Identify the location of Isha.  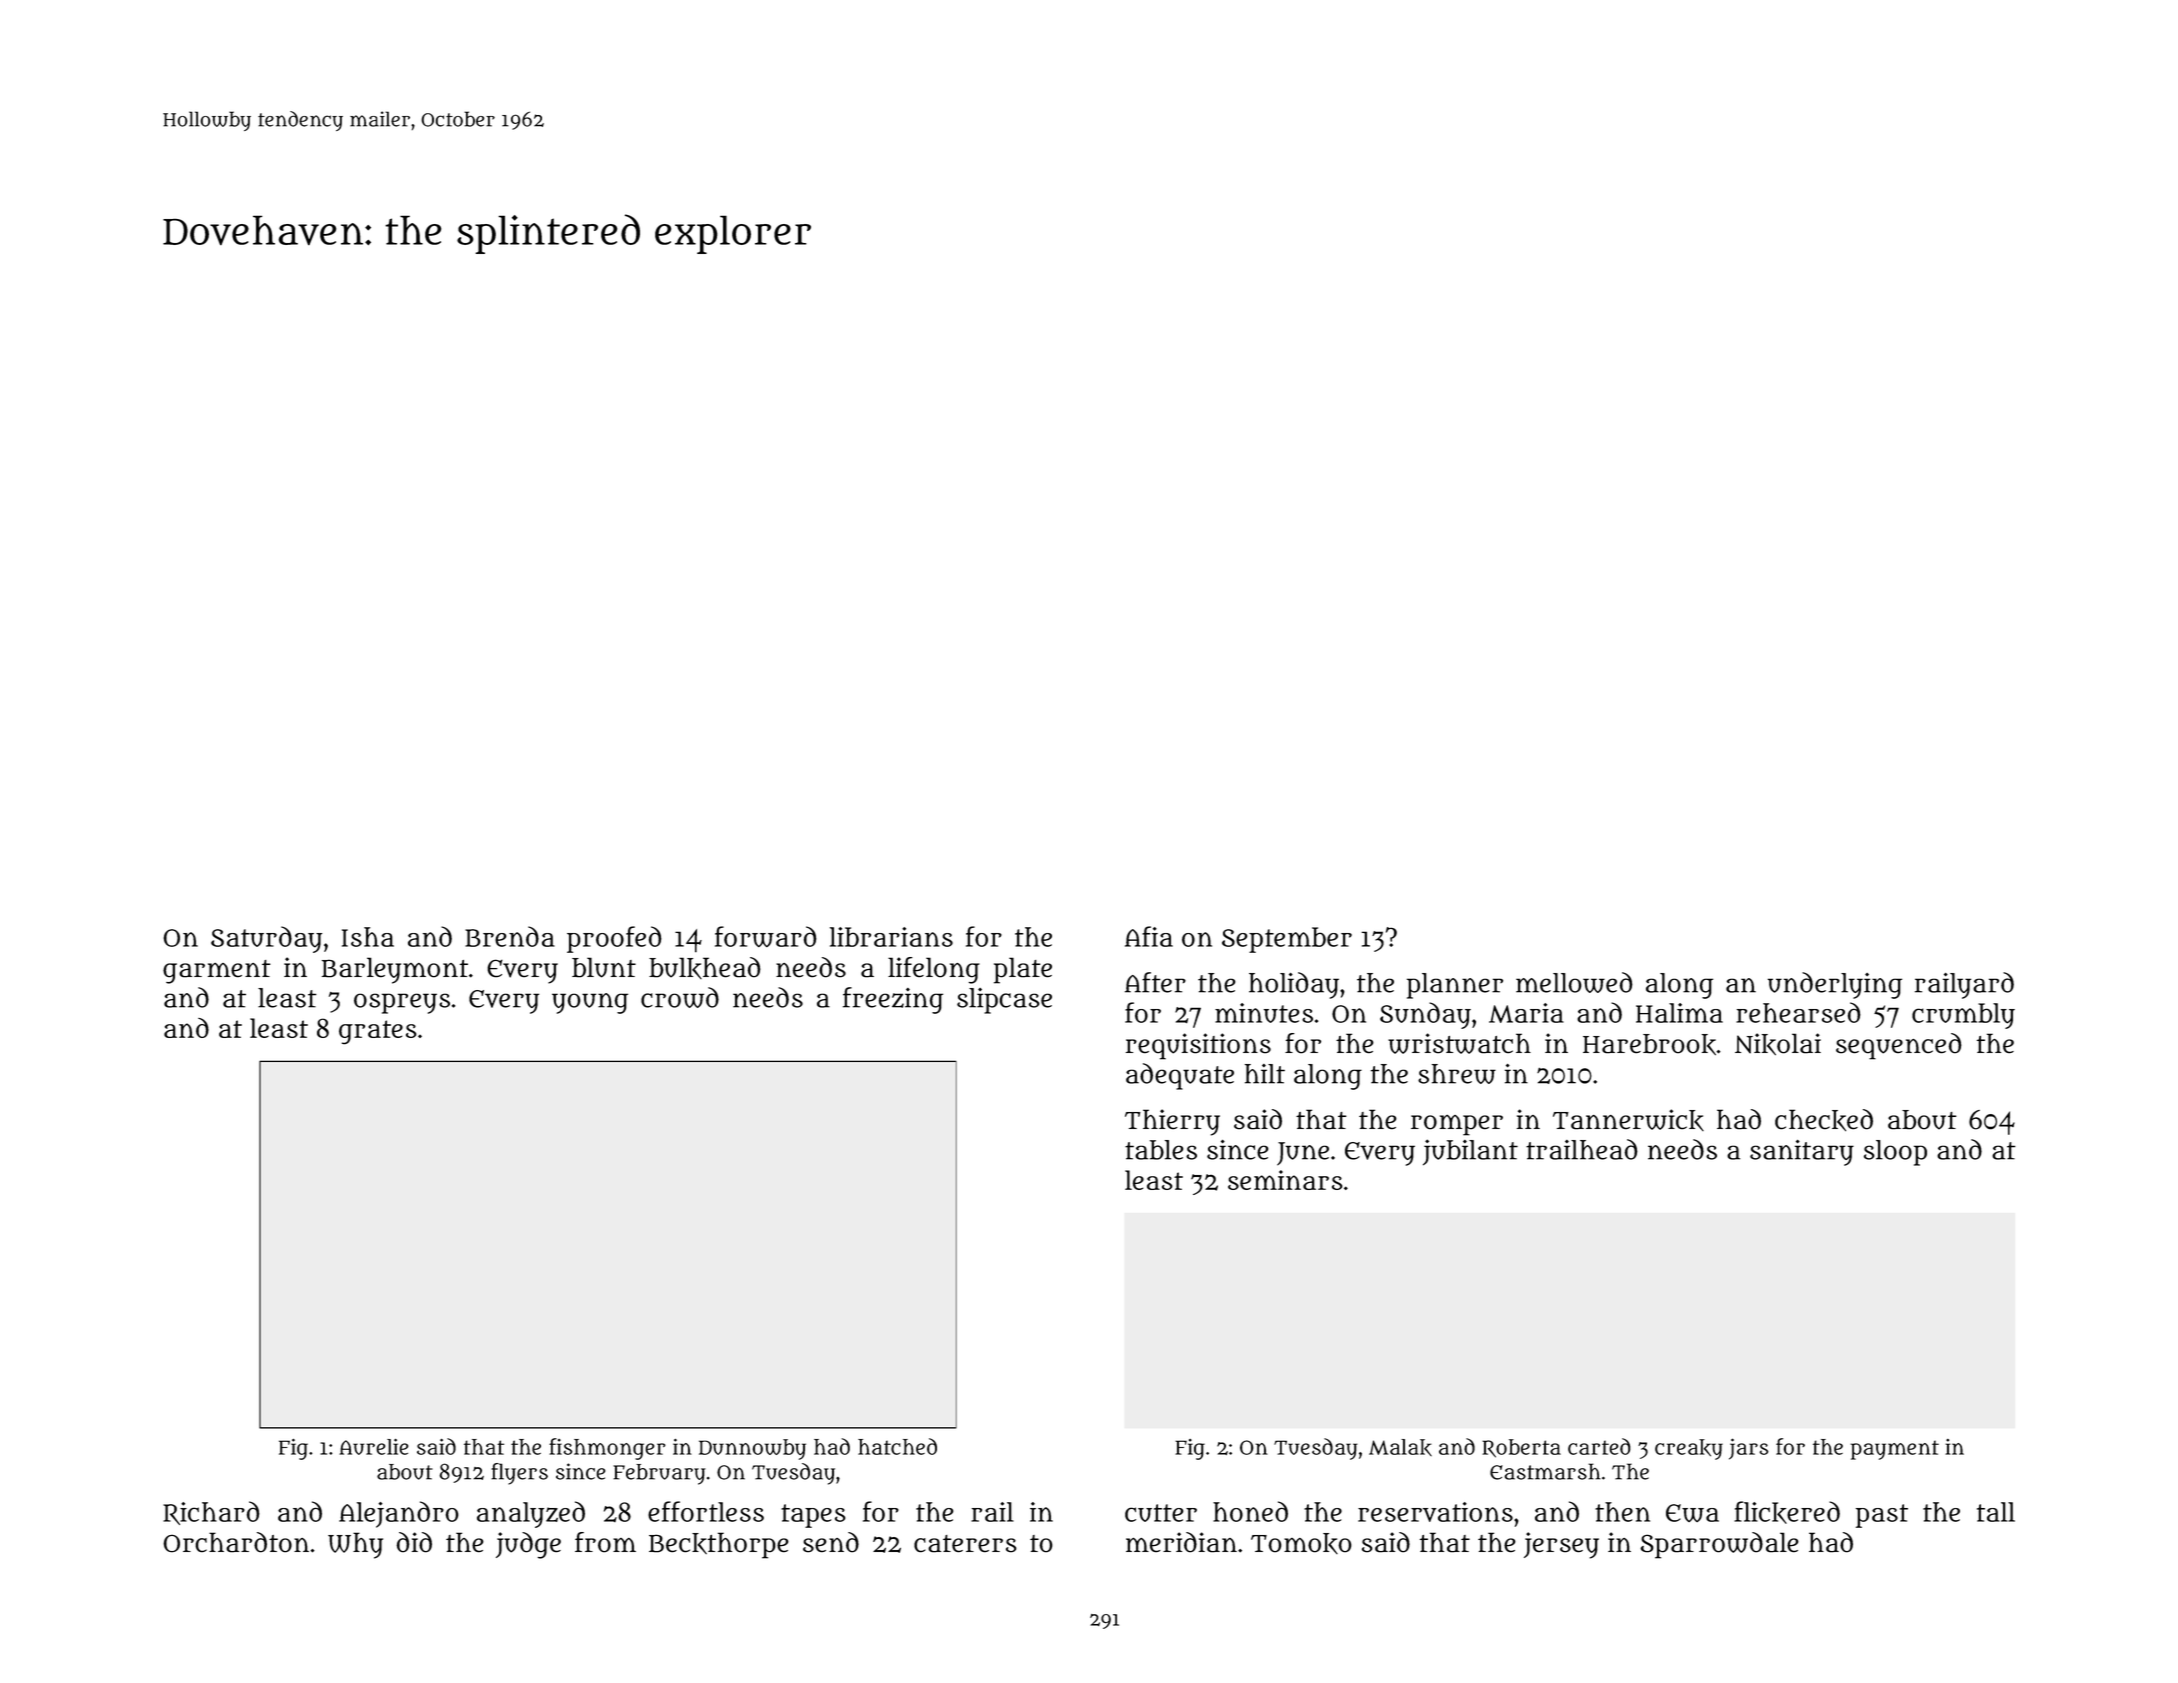
(368, 937).
